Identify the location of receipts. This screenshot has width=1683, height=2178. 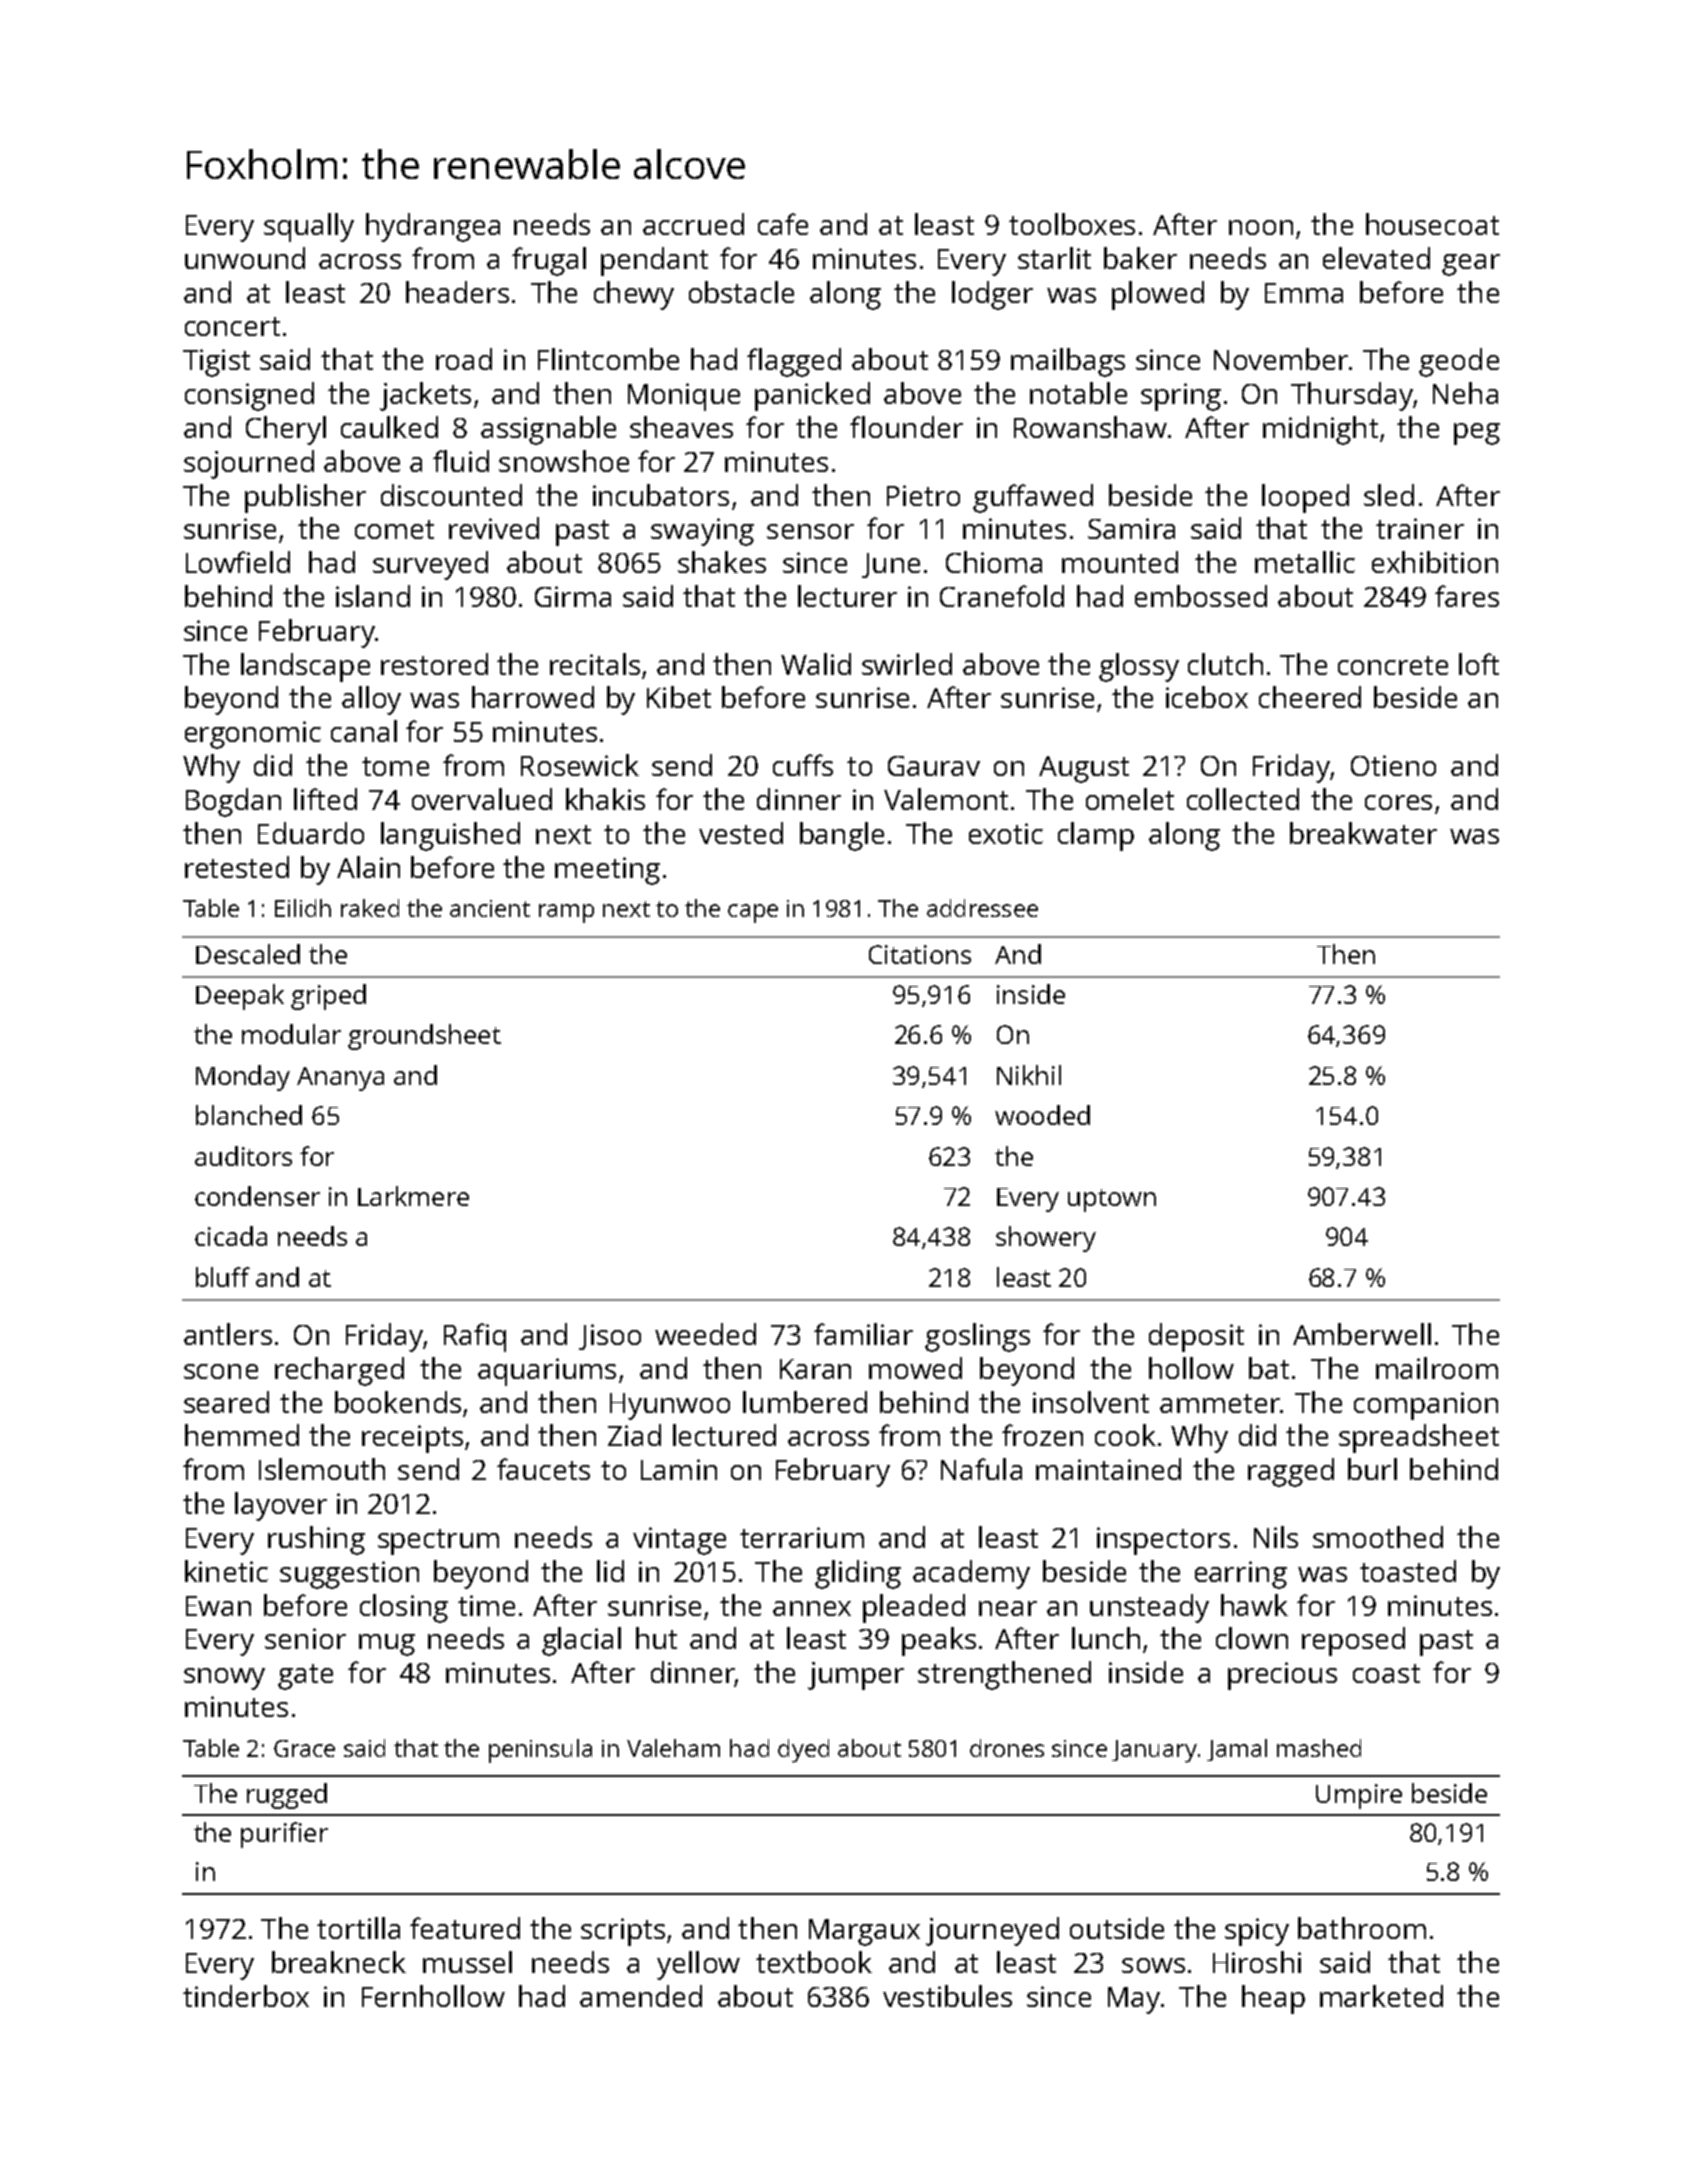
(412, 1439).
